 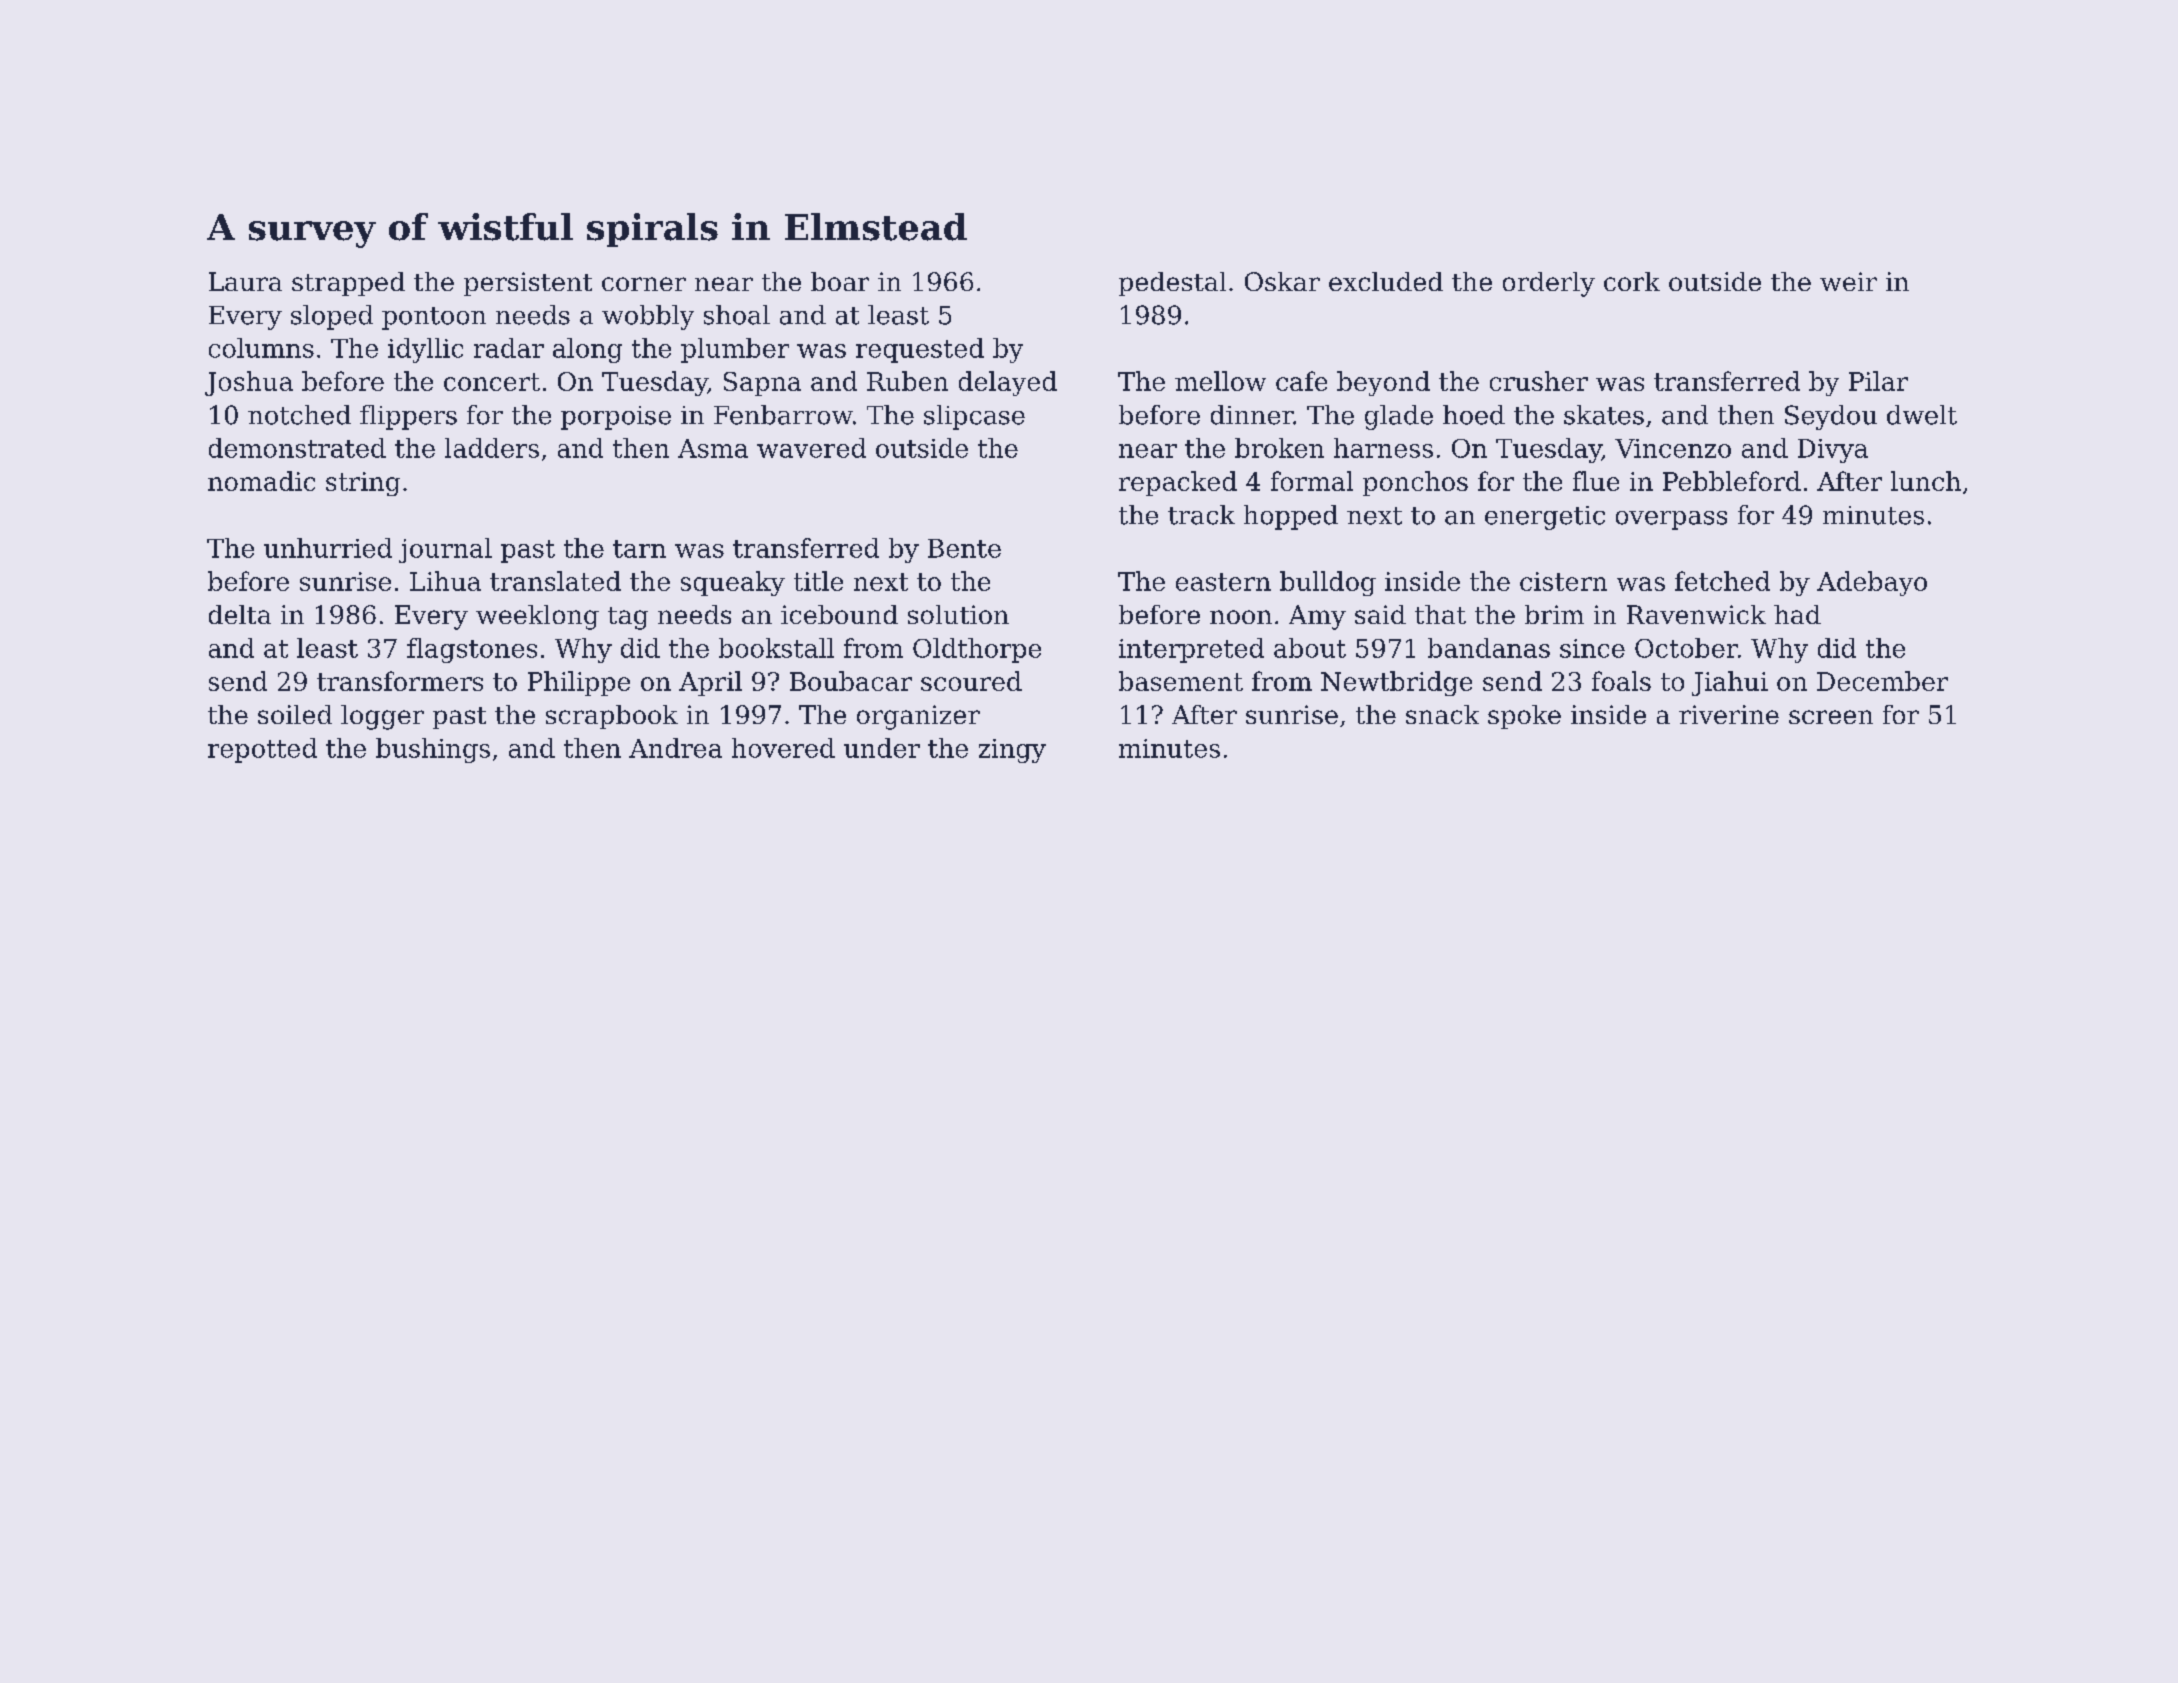 I want to click on columns, so click(x=261, y=348).
